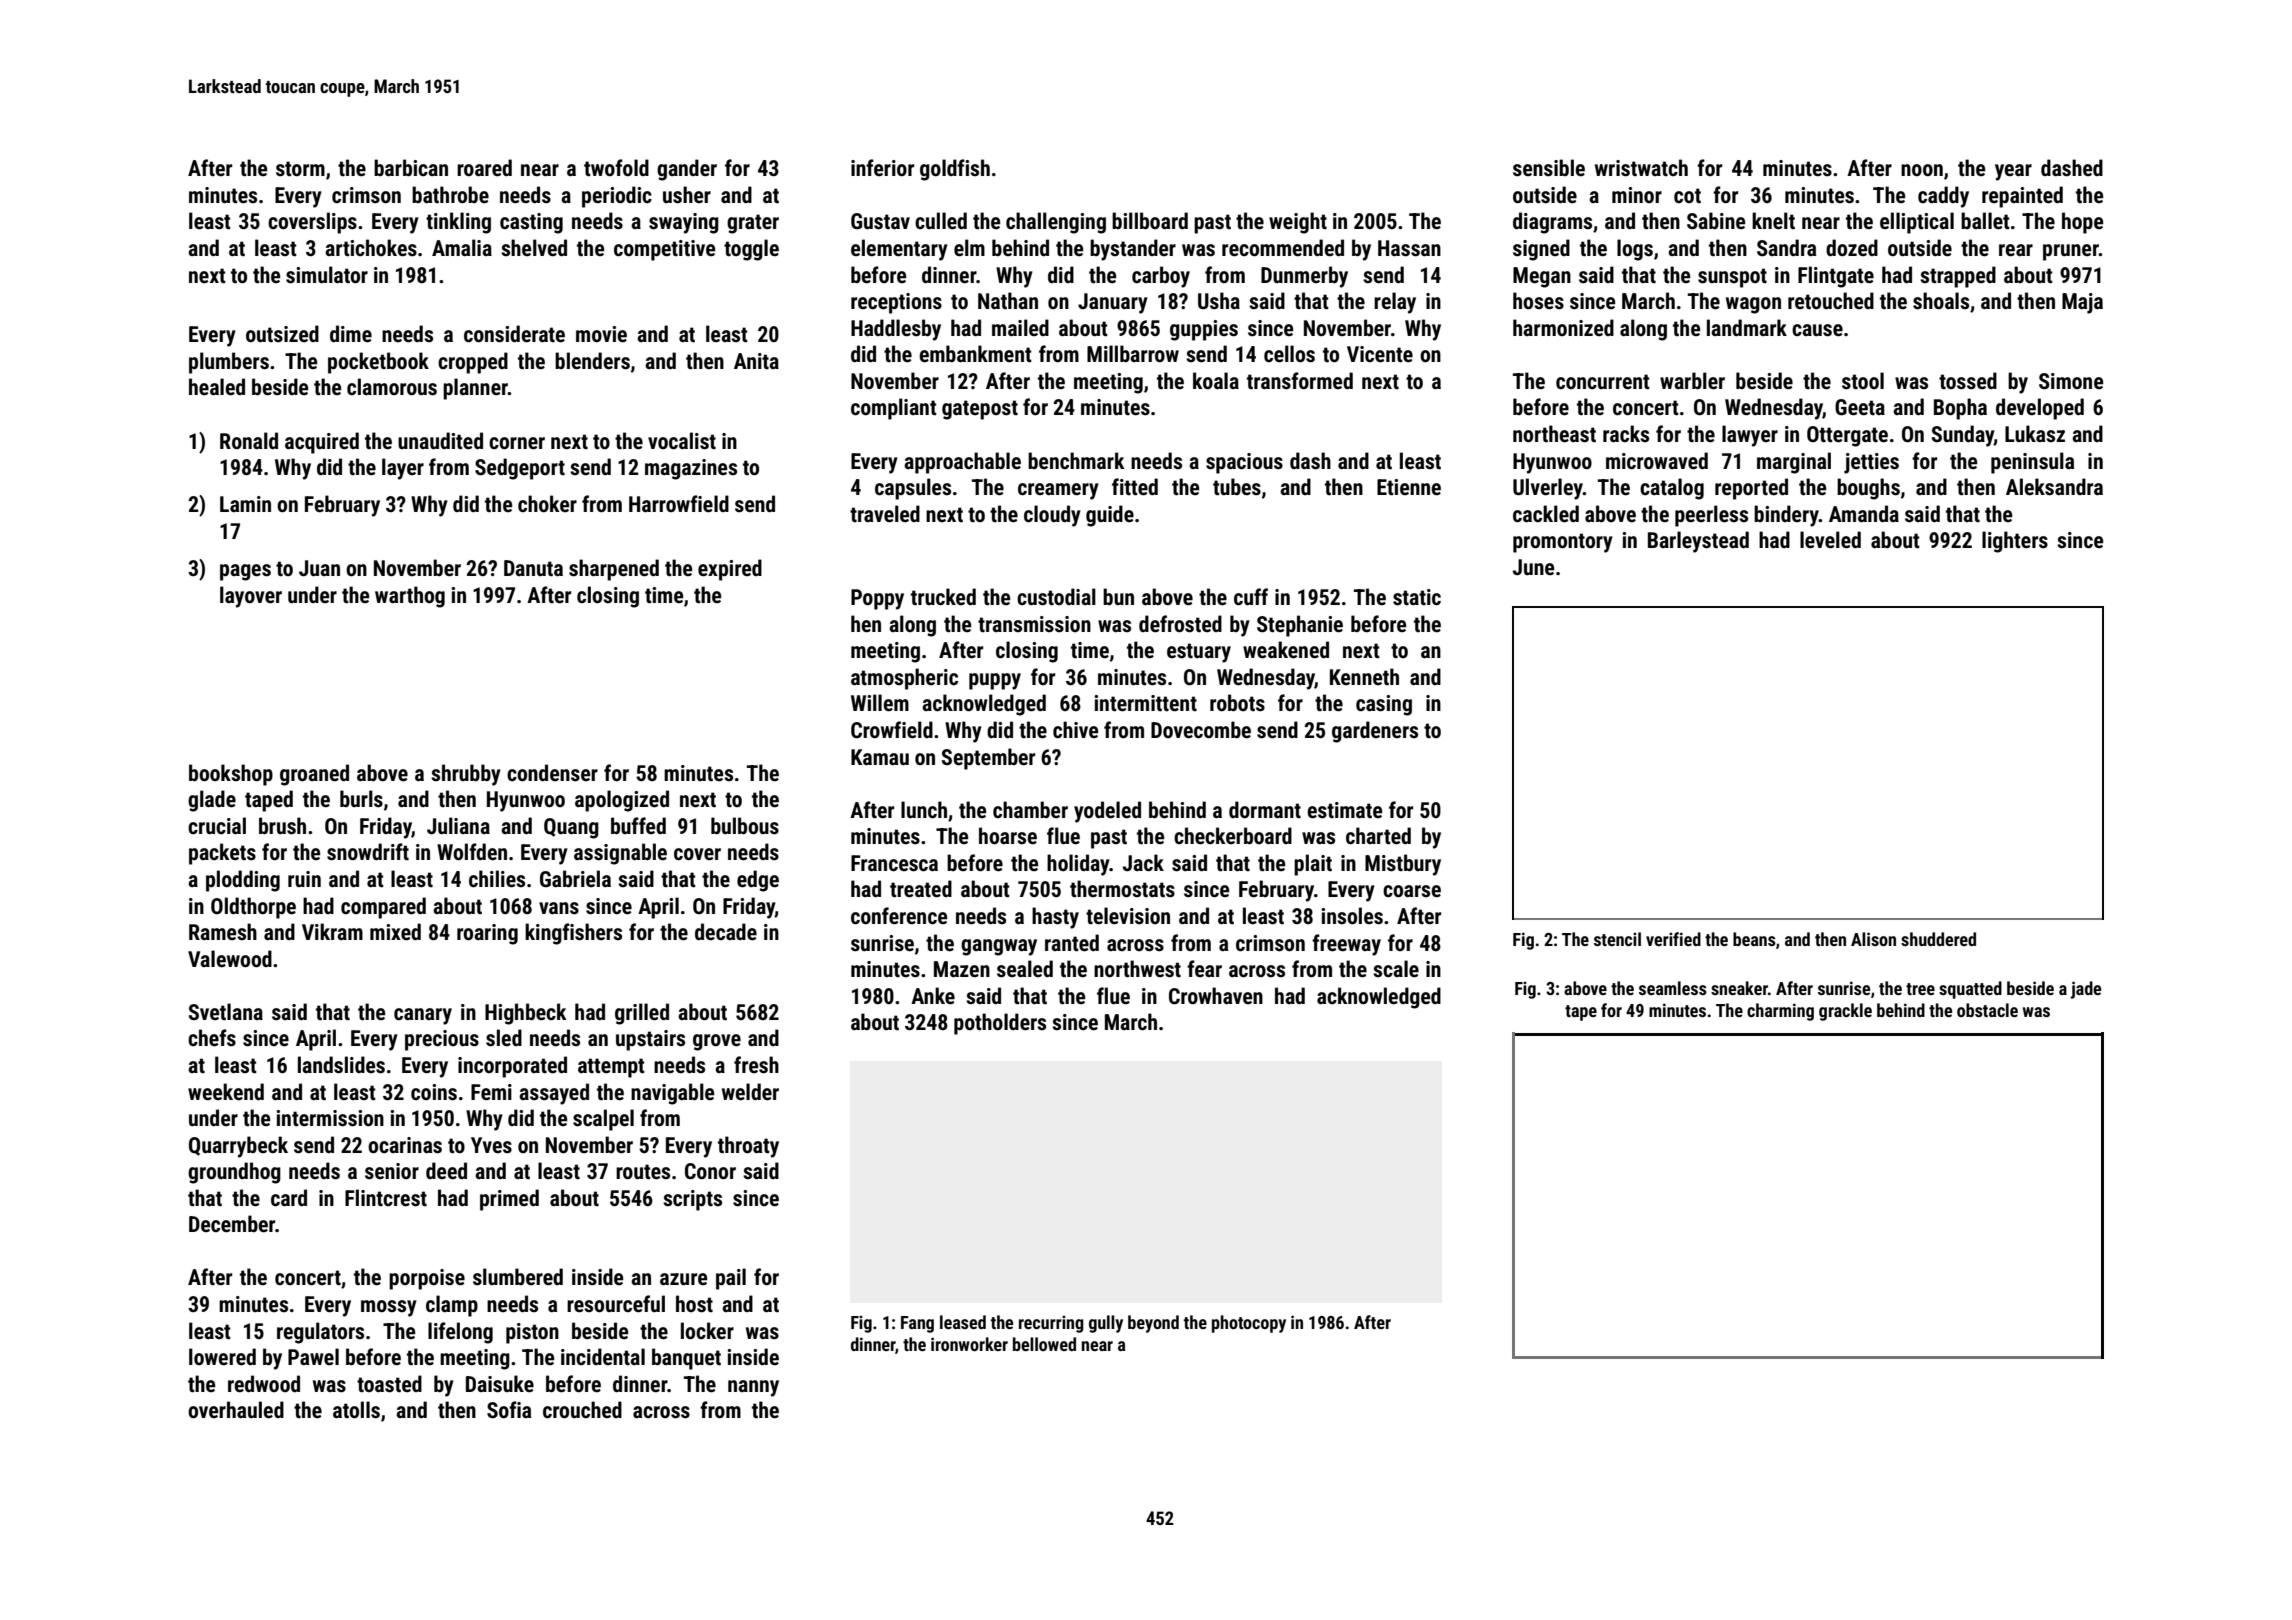 The image size is (2292, 1620). Describe the element at coordinates (2035, 433) in the image. I see `Lukasz` at that location.
